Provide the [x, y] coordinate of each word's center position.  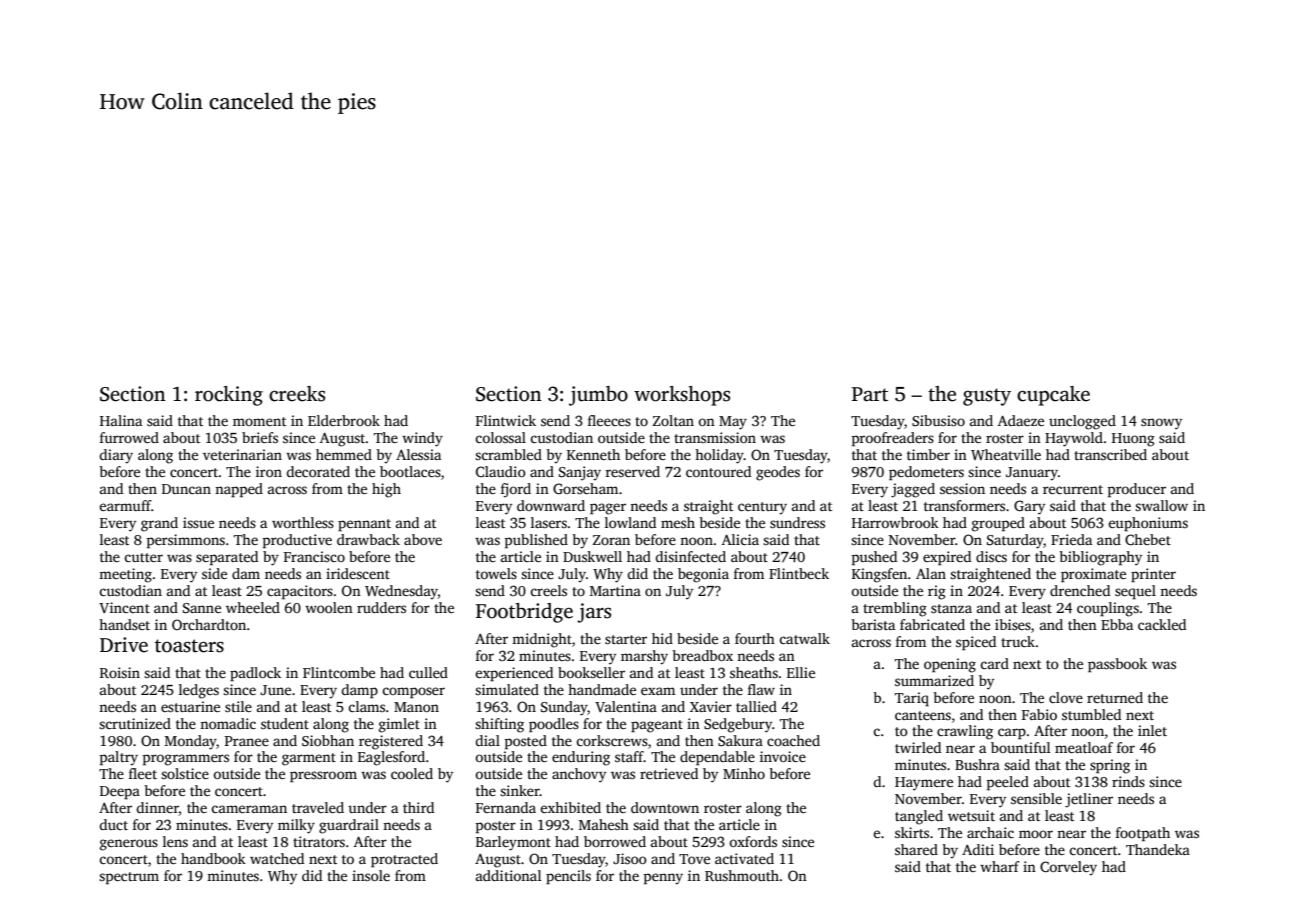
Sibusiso [938, 420]
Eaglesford [391, 758]
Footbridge [524, 613]
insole [371, 875]
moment [259, 421]
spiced [976, 643]
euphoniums [1148, 524]
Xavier [711, 706]
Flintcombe [339, 672]
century [762, 508]
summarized [934, 680]
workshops [682, 396]
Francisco [314, 556]
